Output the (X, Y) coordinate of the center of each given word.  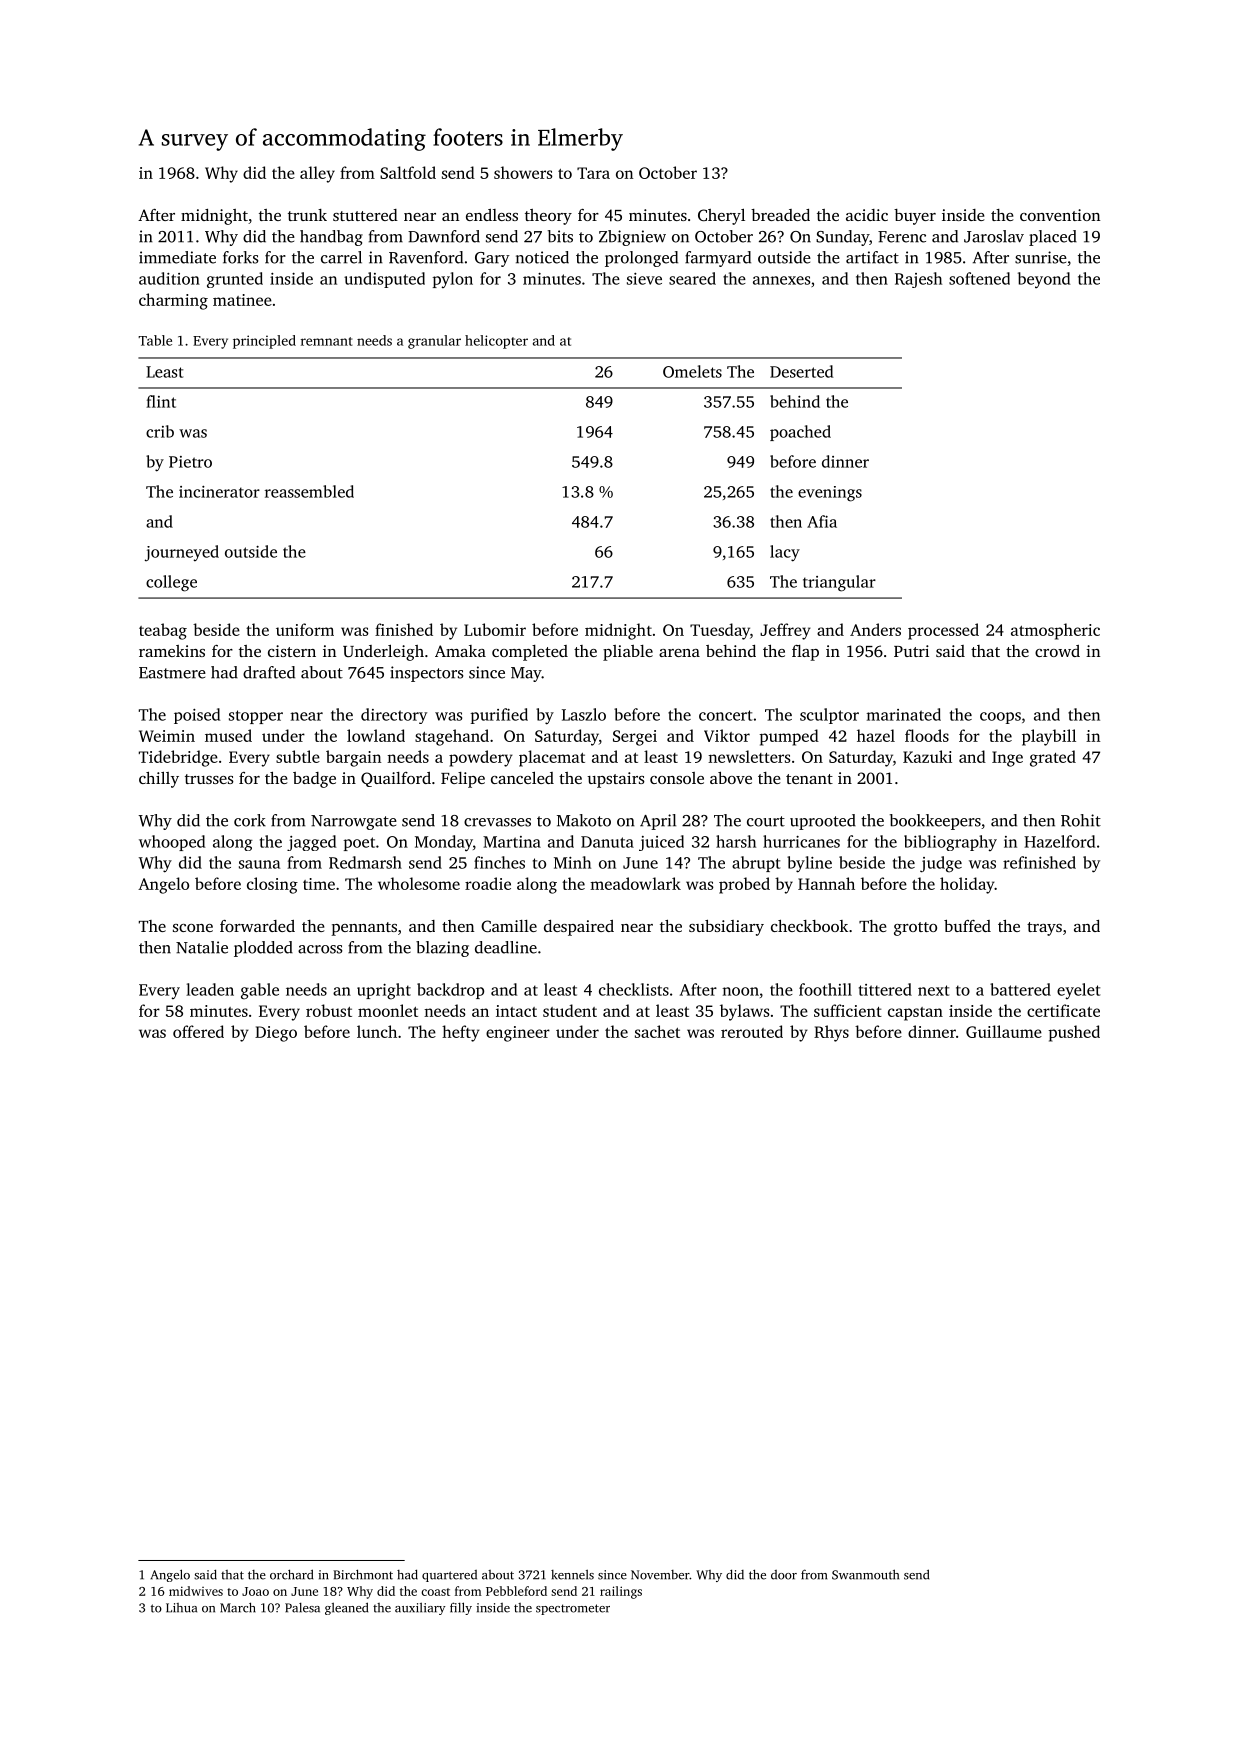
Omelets (692, 371)
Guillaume (1004, 1031)
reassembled (309, 491)
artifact (872, 257)
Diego (276, 1034)
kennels (572, 1575)
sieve (644, 279)
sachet (657, 1031)
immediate (177, 257)
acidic (867, 215)
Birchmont (363, 1574)
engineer (518, 1034)
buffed (967, 926)
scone (193, 928)
